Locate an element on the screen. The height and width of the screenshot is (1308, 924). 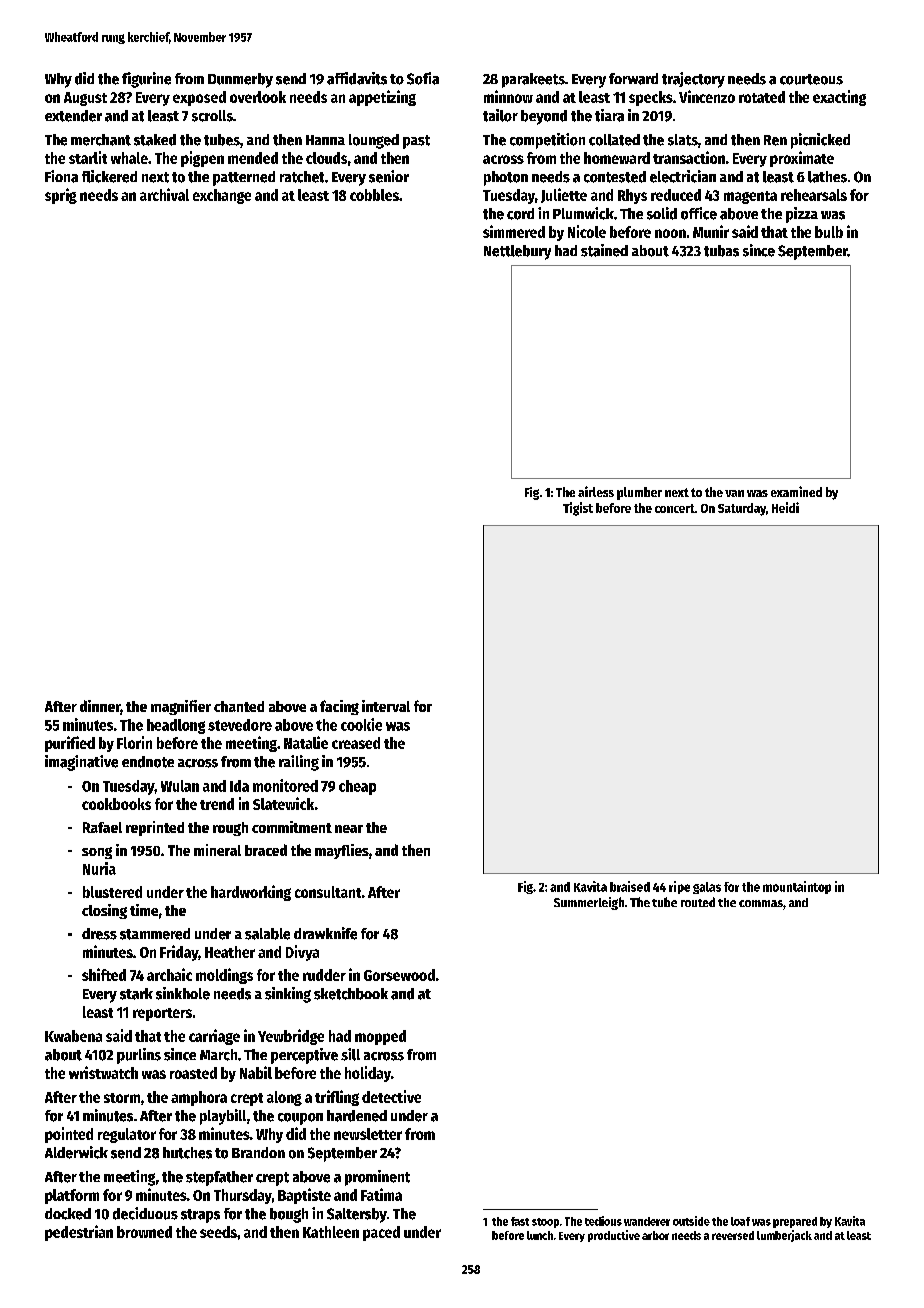
Tigist is located at coordinates (578, 509).
